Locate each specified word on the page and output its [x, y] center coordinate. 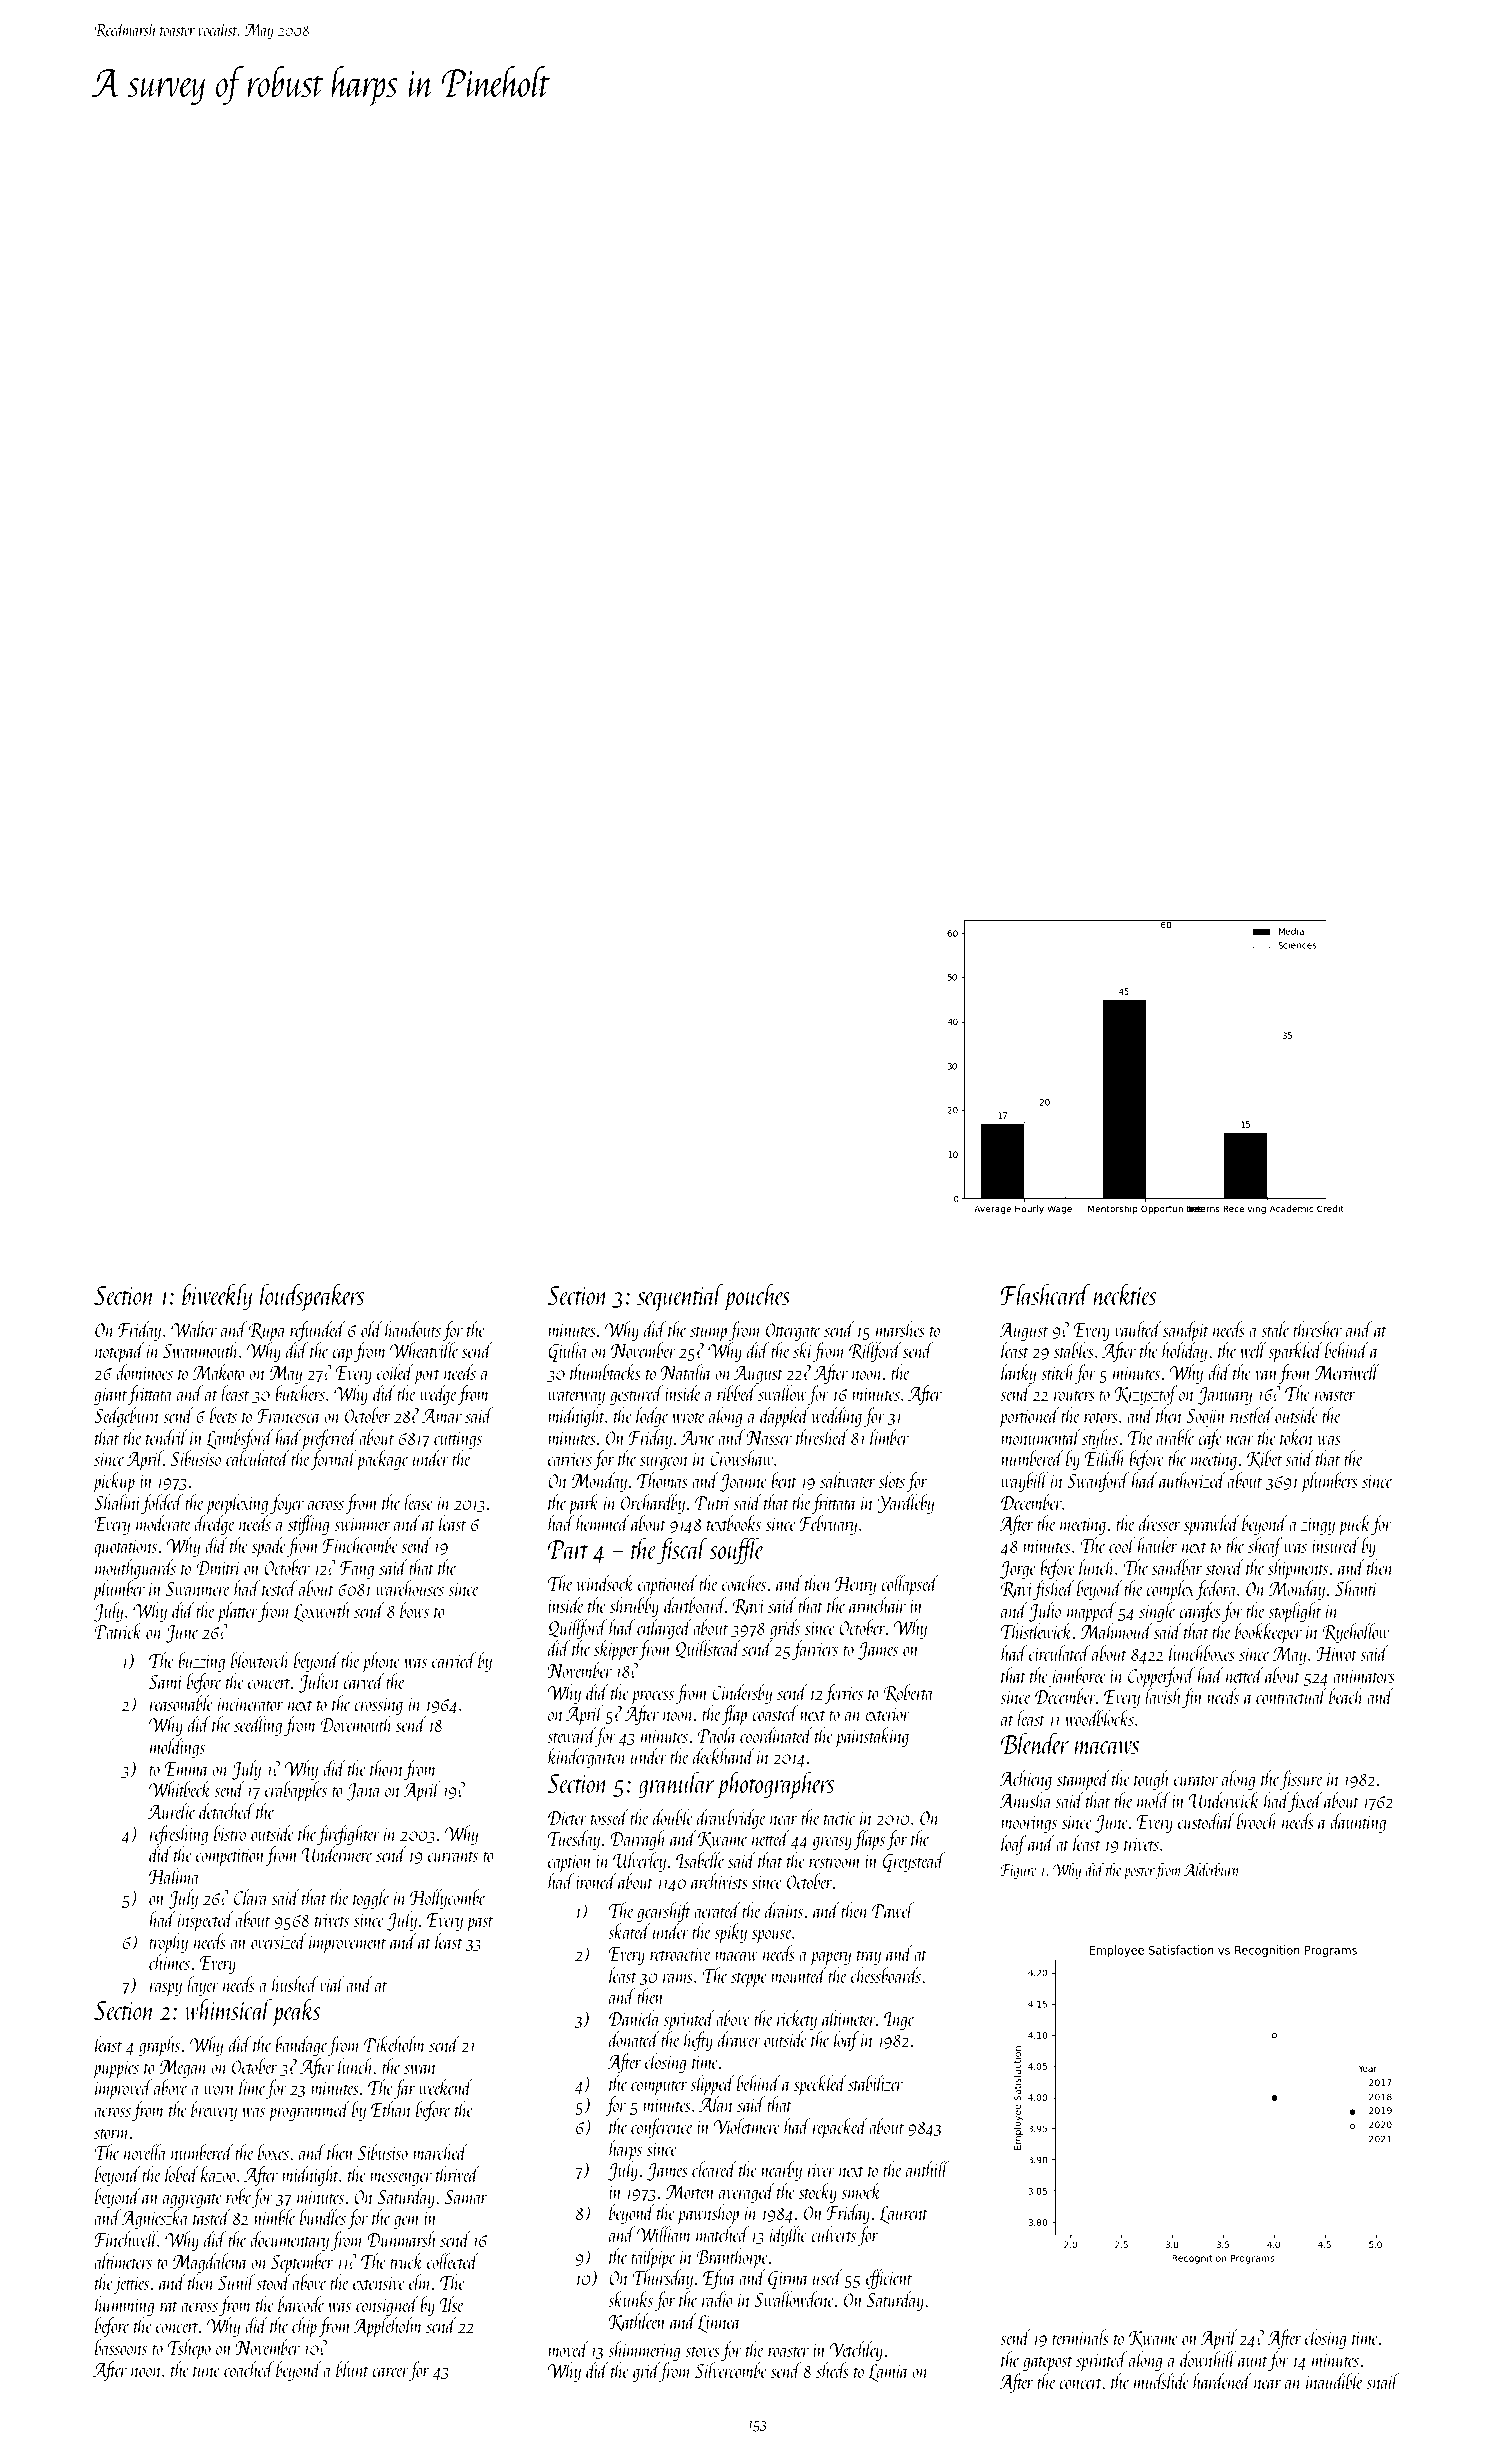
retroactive [680, 1954]
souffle [737, 1551]
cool [1122, 1545]
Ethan [391, 2109]
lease [418, 1502]
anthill [927, 2169]
